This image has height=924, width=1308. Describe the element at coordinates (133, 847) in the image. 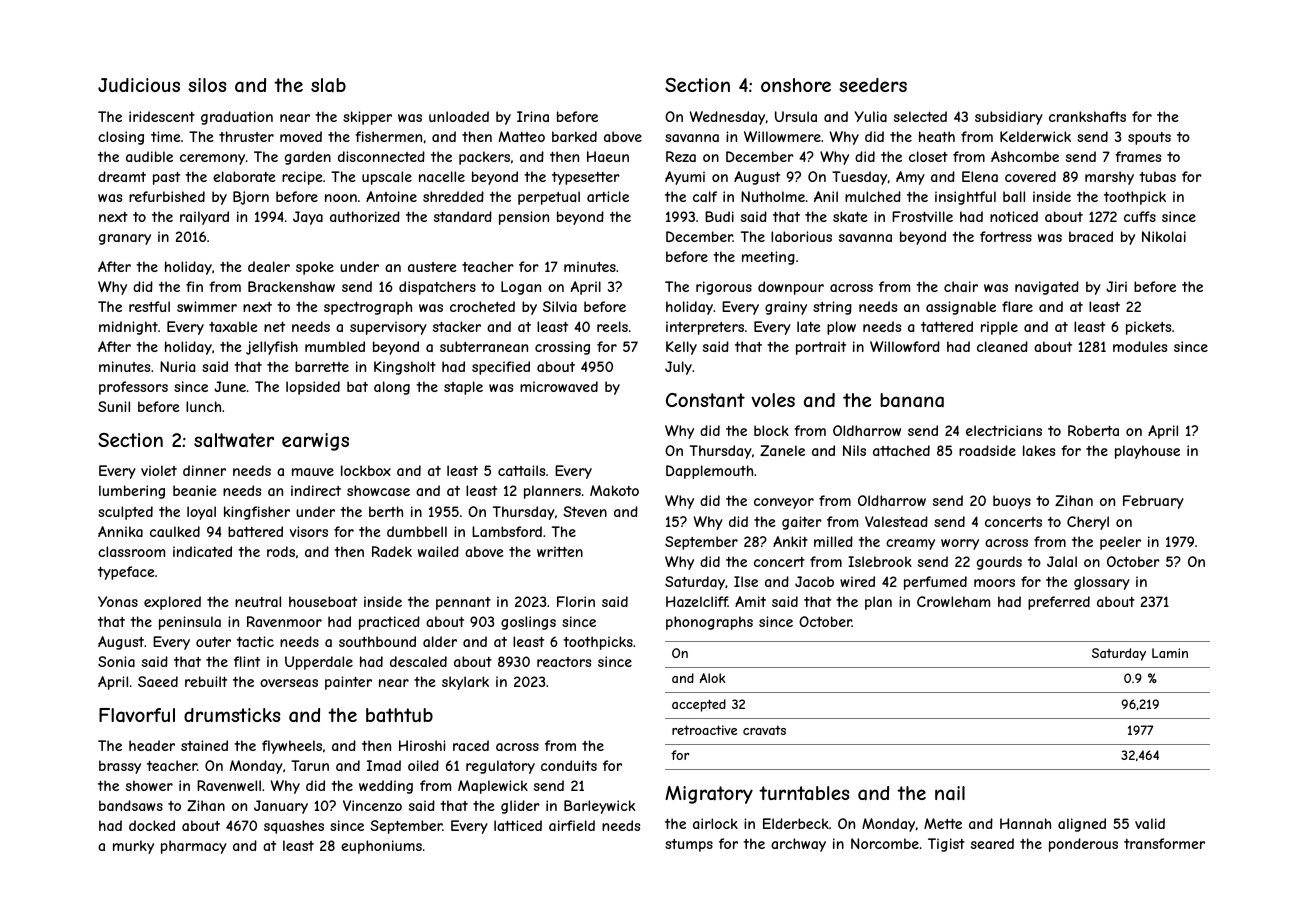

I see `murky` at that location.
